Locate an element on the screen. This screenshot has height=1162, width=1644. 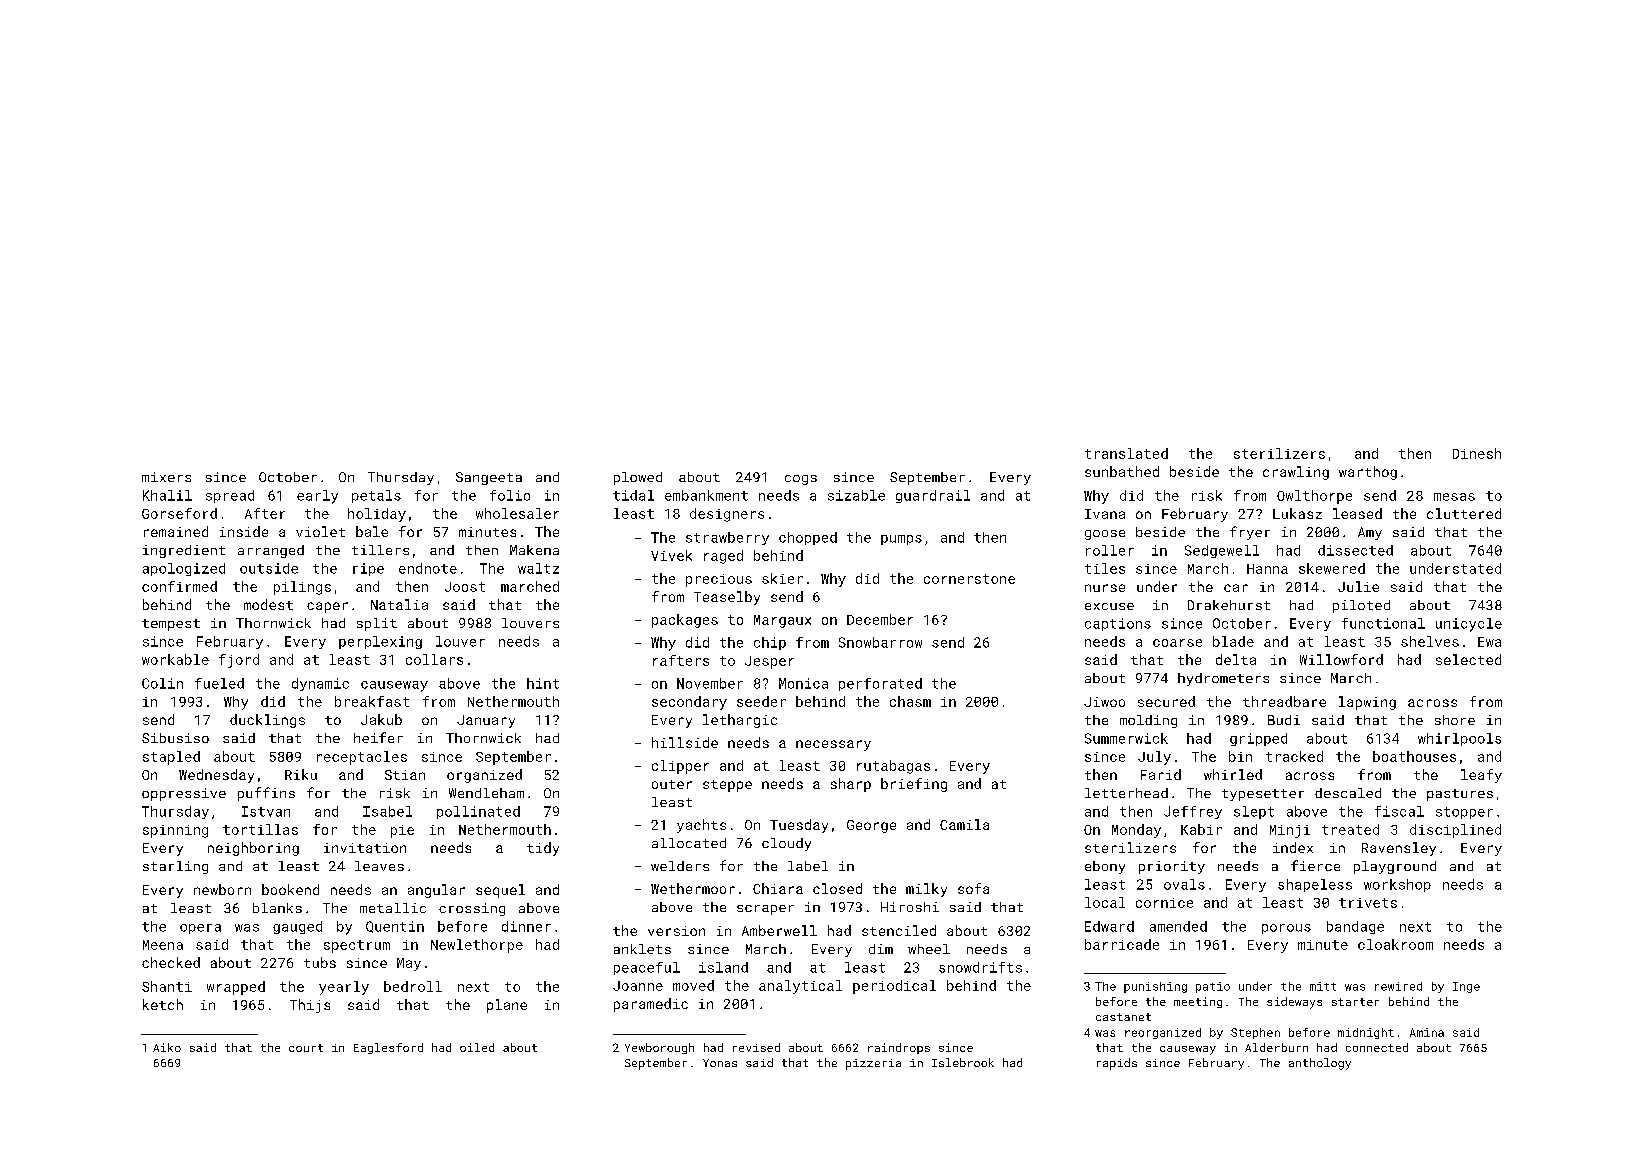
Thijs is located at coordinates (310, 1006).
